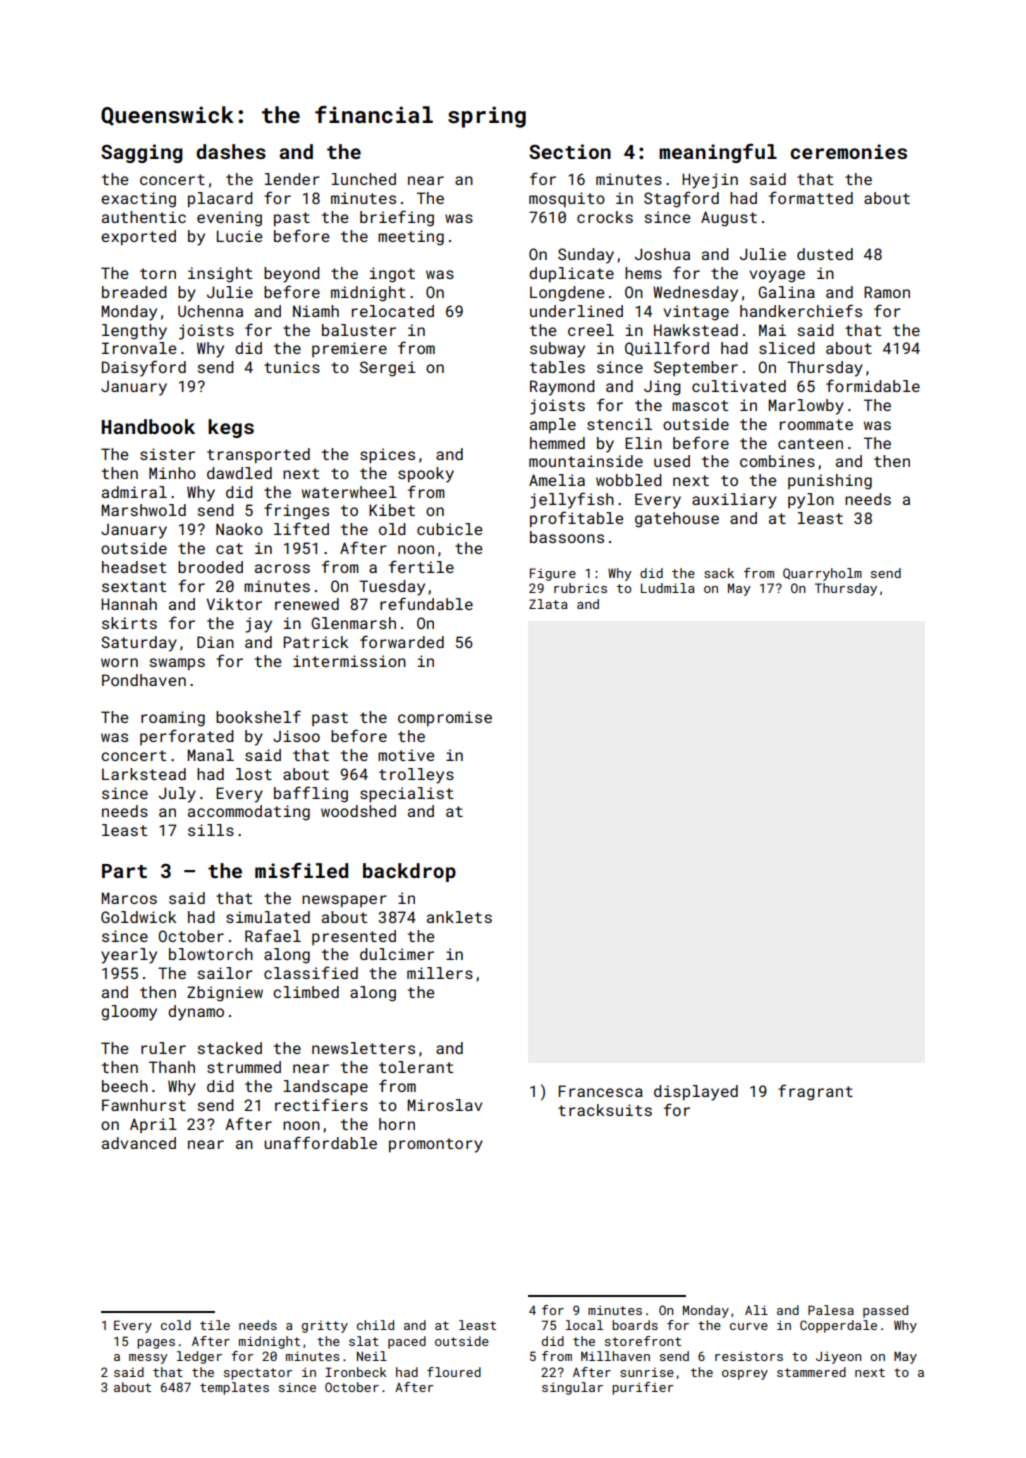  Describe the element at coordinates (436, 1145) in the screenshot. I see `promontory` at that location.
